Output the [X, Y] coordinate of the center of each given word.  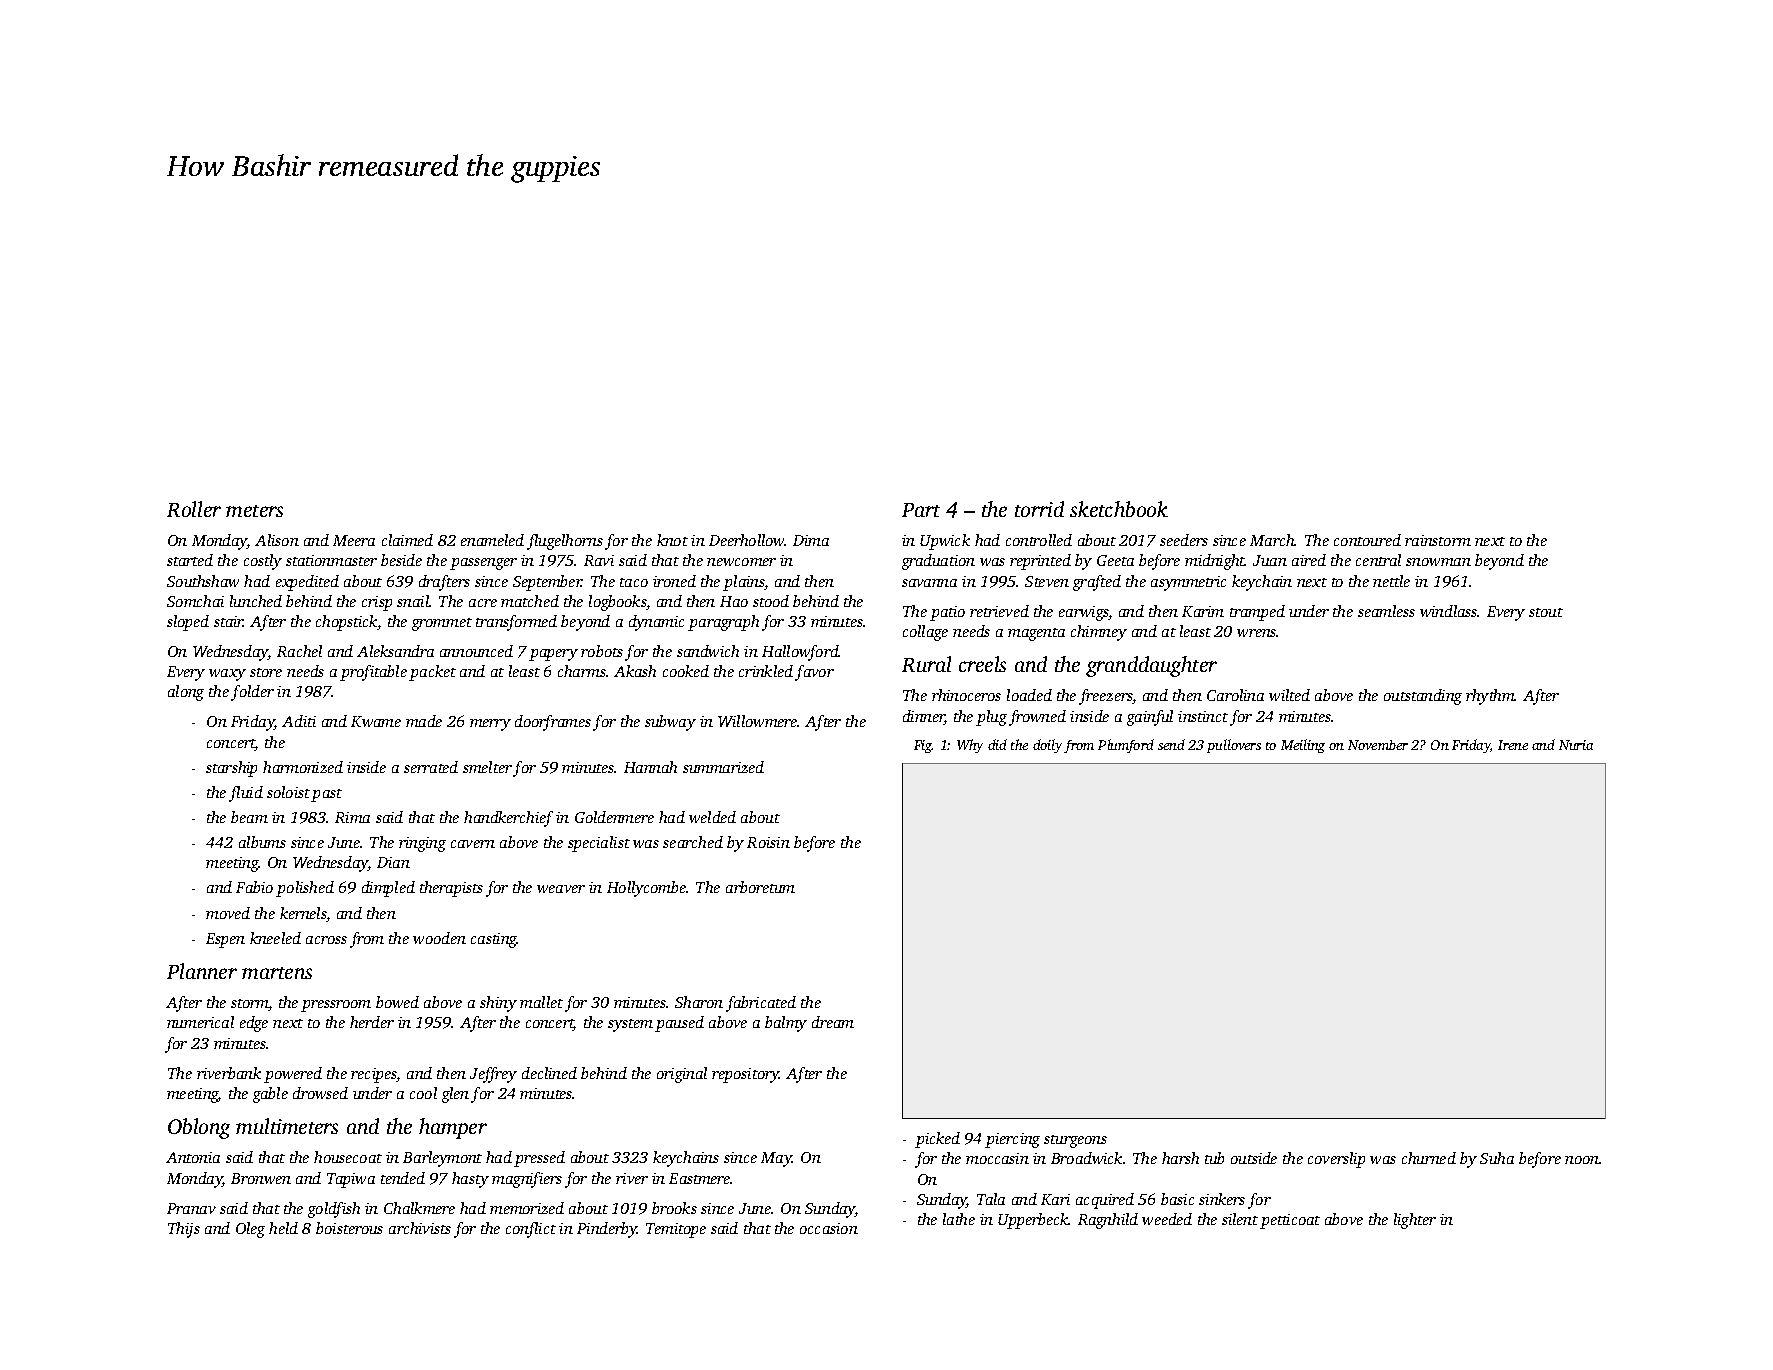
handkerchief [508, 819]
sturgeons [1075, 1141]
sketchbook [1119, 509]
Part [921, 510]
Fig [923, 746]
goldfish [334, 1210]
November [1378, 745]
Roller [194, 509]
